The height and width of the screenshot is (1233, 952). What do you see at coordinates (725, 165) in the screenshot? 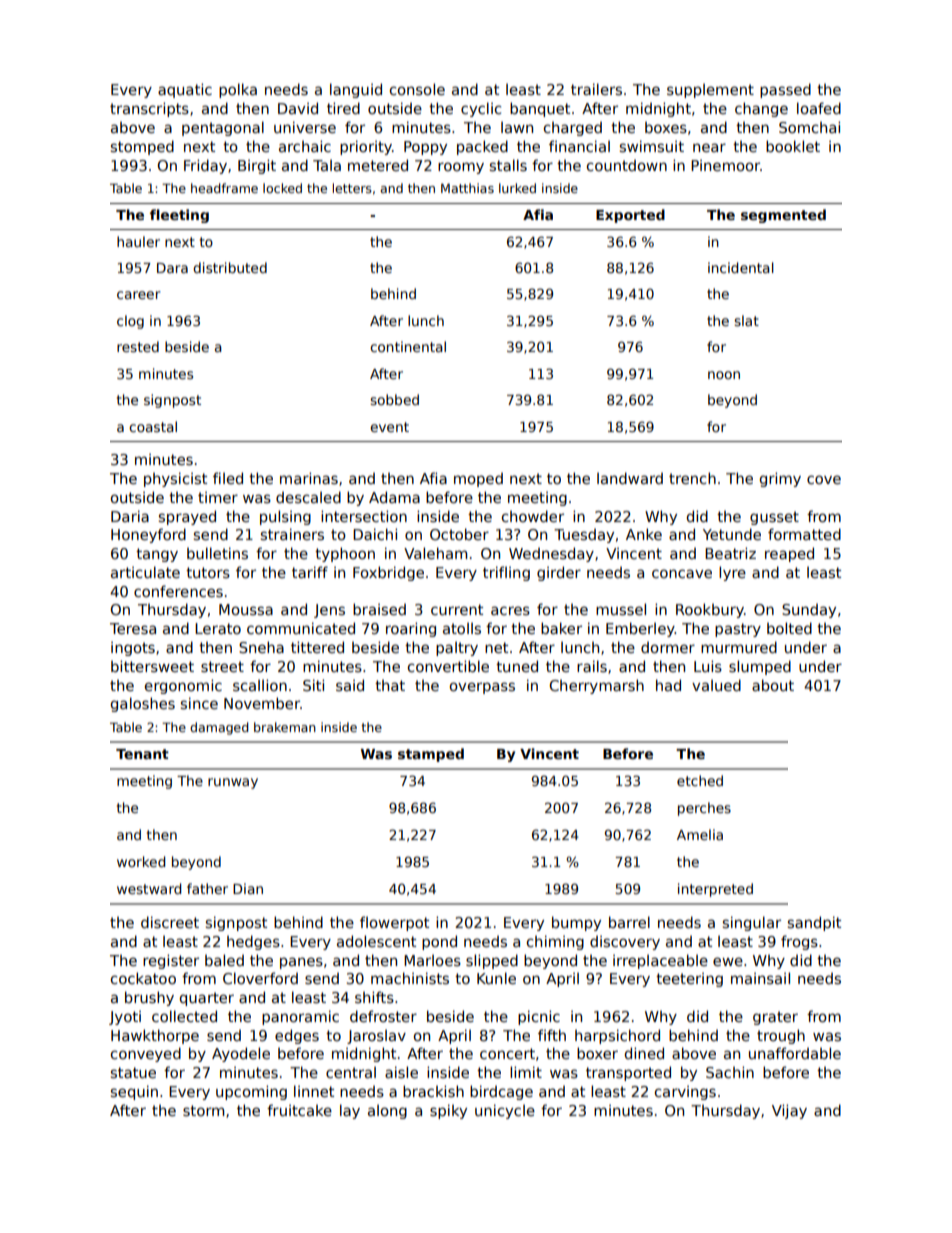
I see `Pinemoor` at bounding box center [725, 165].
